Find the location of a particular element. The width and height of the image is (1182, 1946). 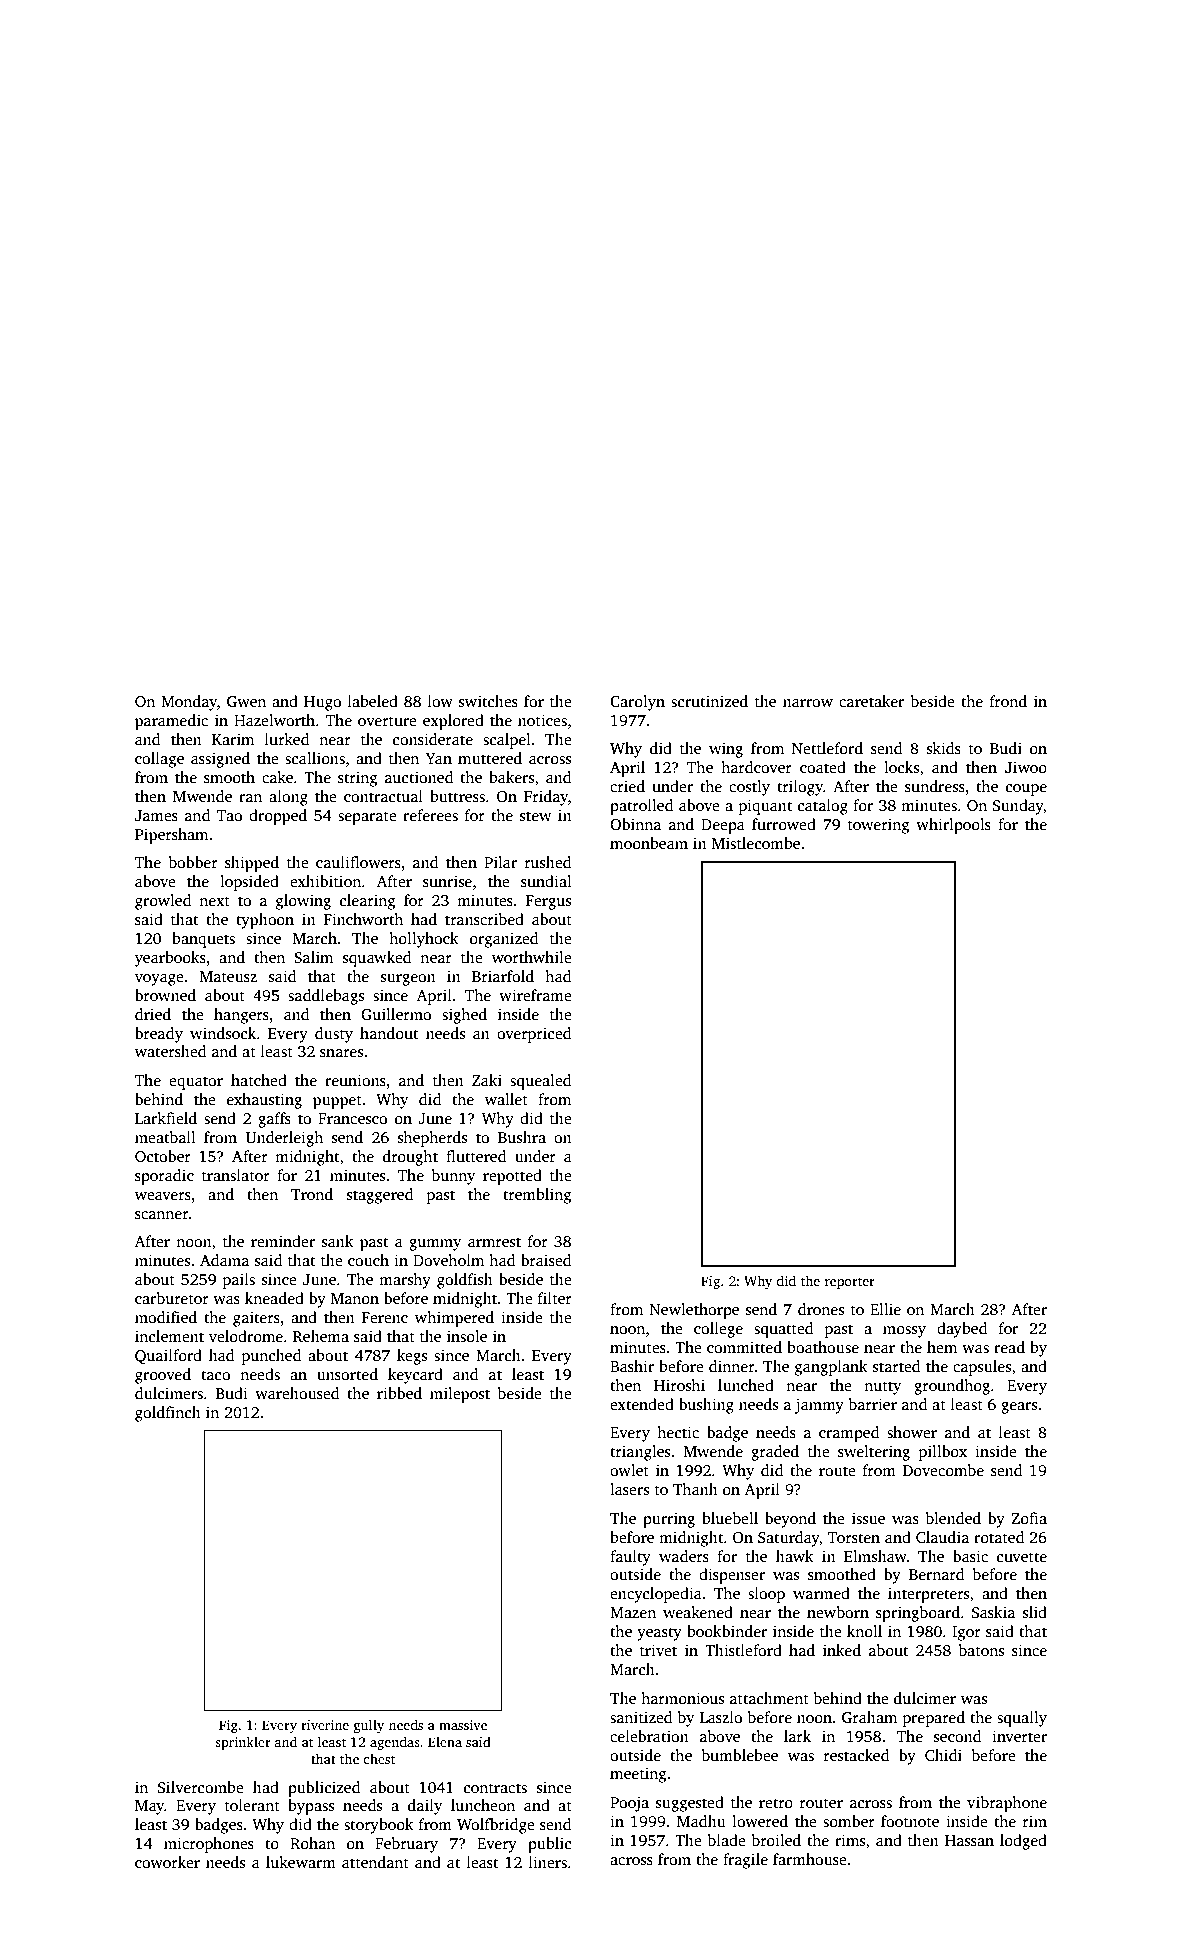

rims is located at coordinates (850, 1840).
